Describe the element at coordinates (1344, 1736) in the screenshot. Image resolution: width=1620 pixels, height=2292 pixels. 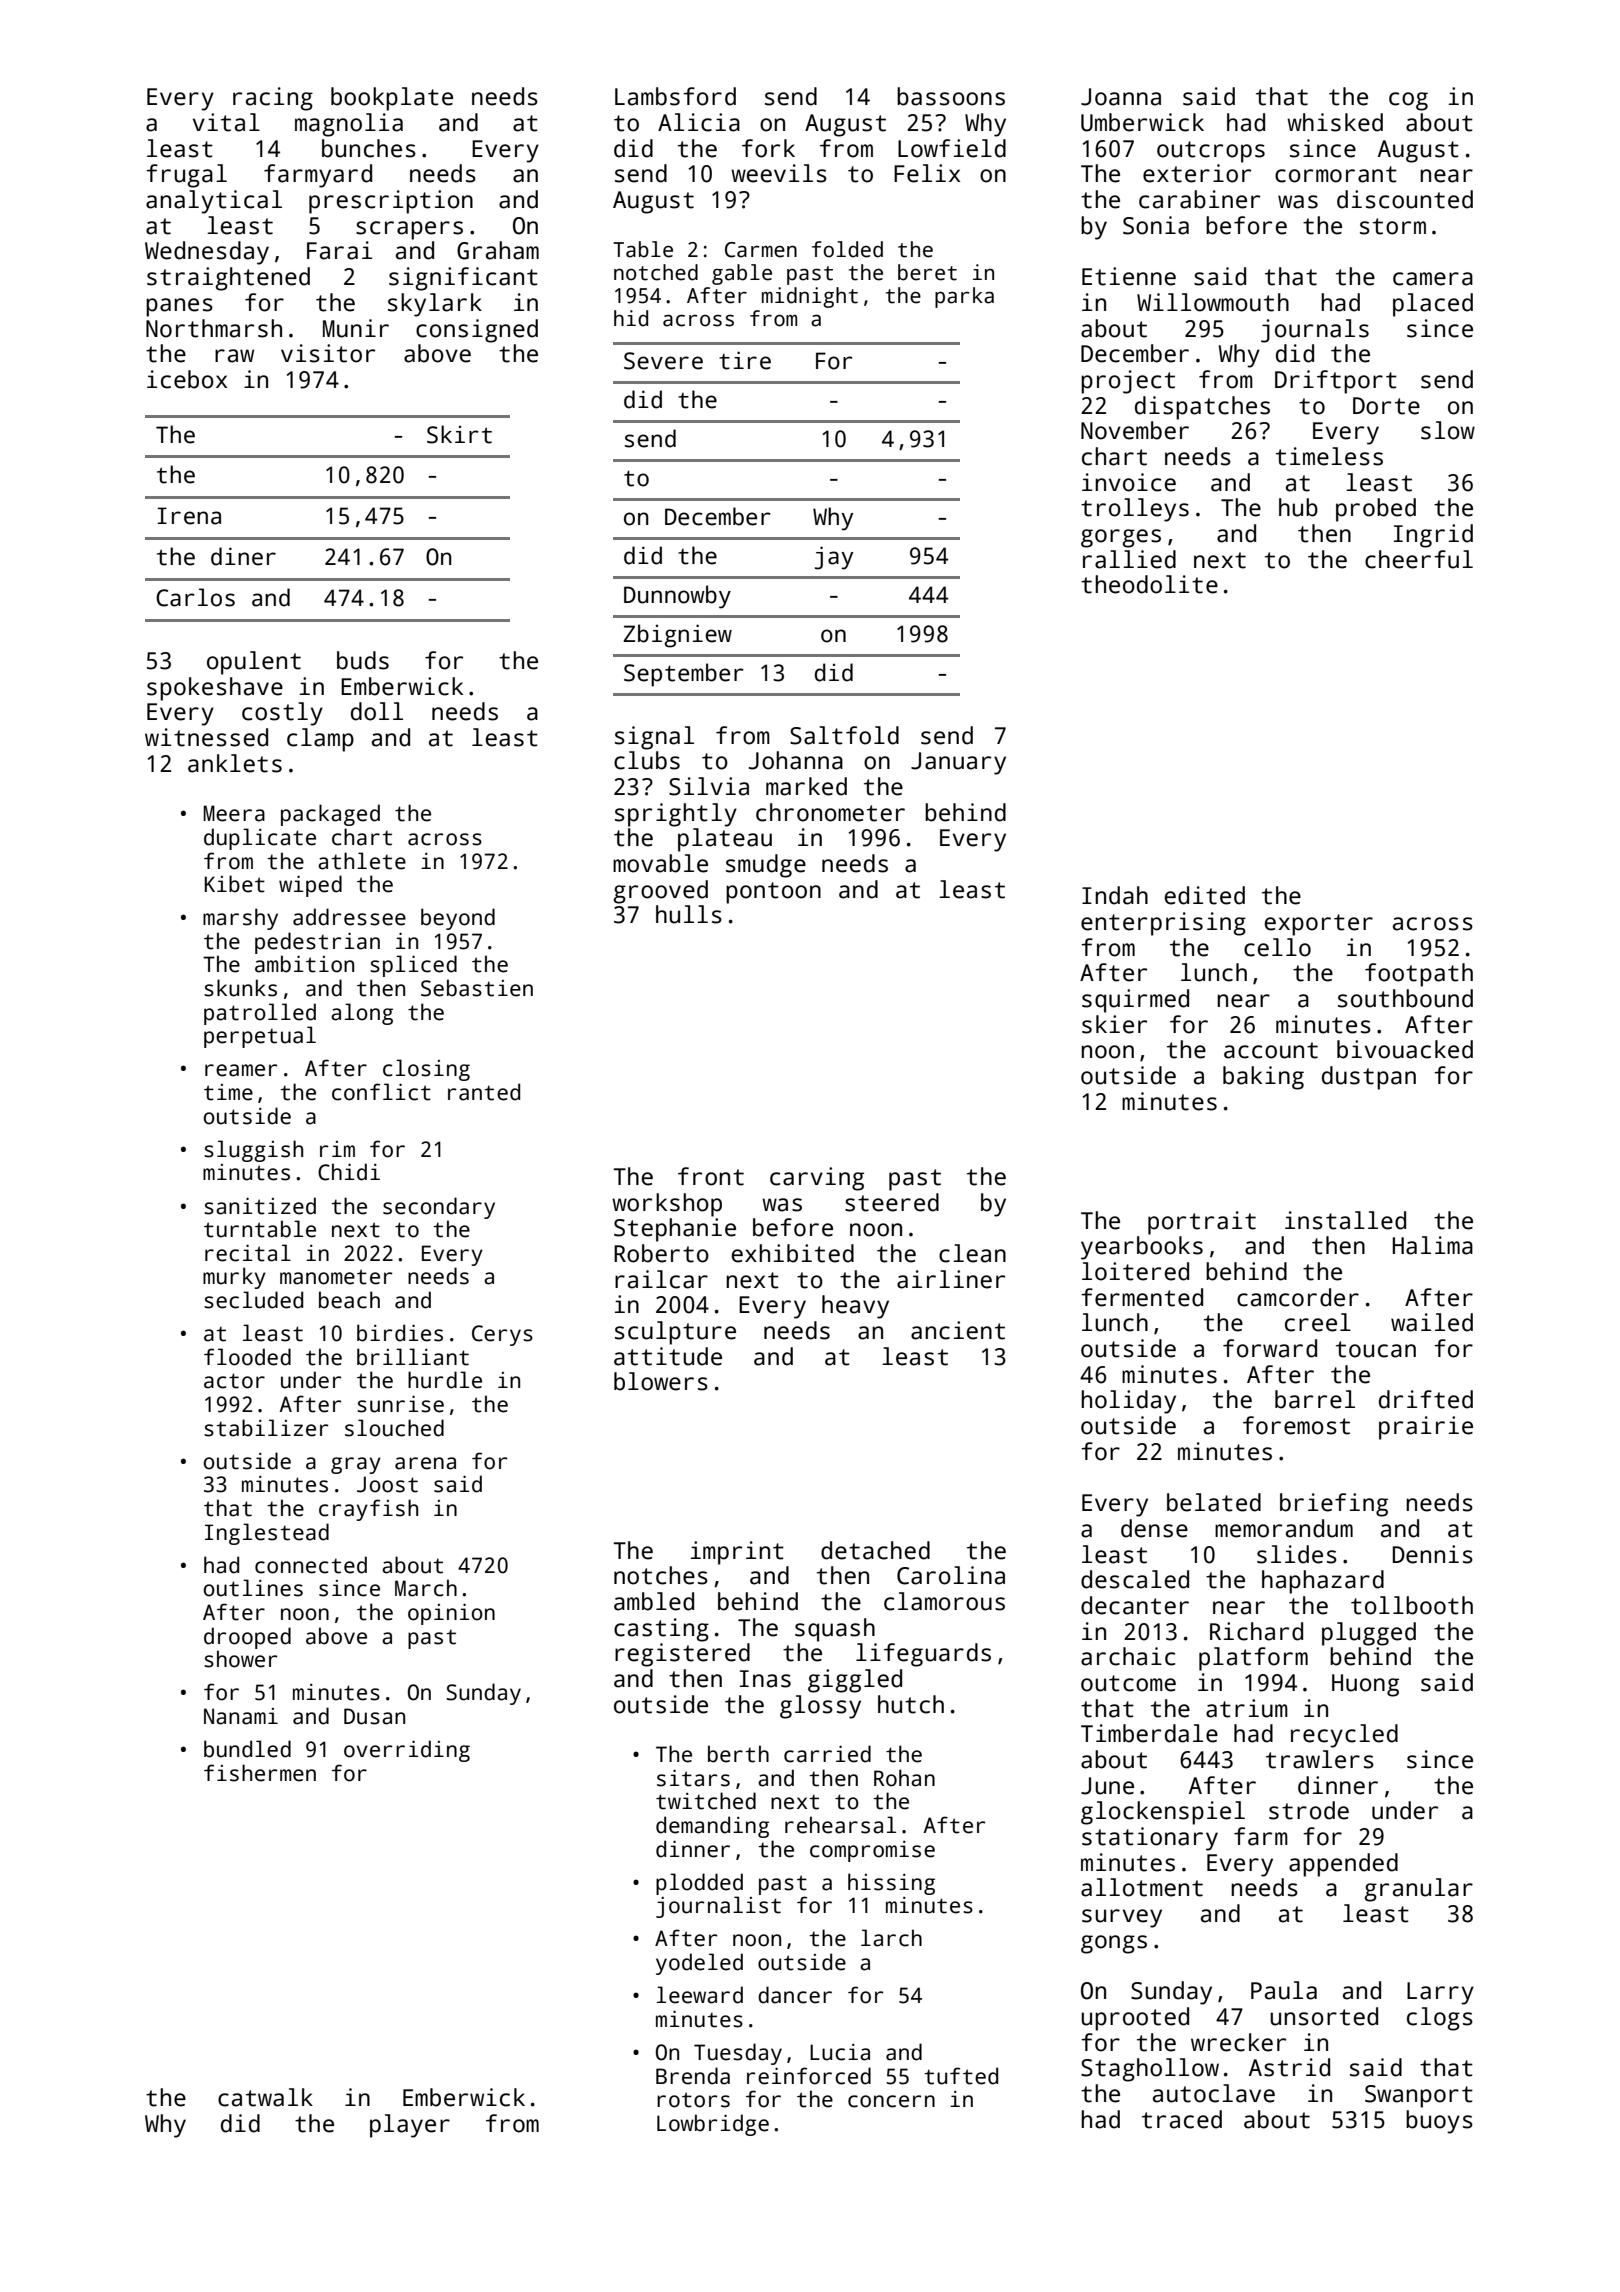
I see `recycled` at that location.
